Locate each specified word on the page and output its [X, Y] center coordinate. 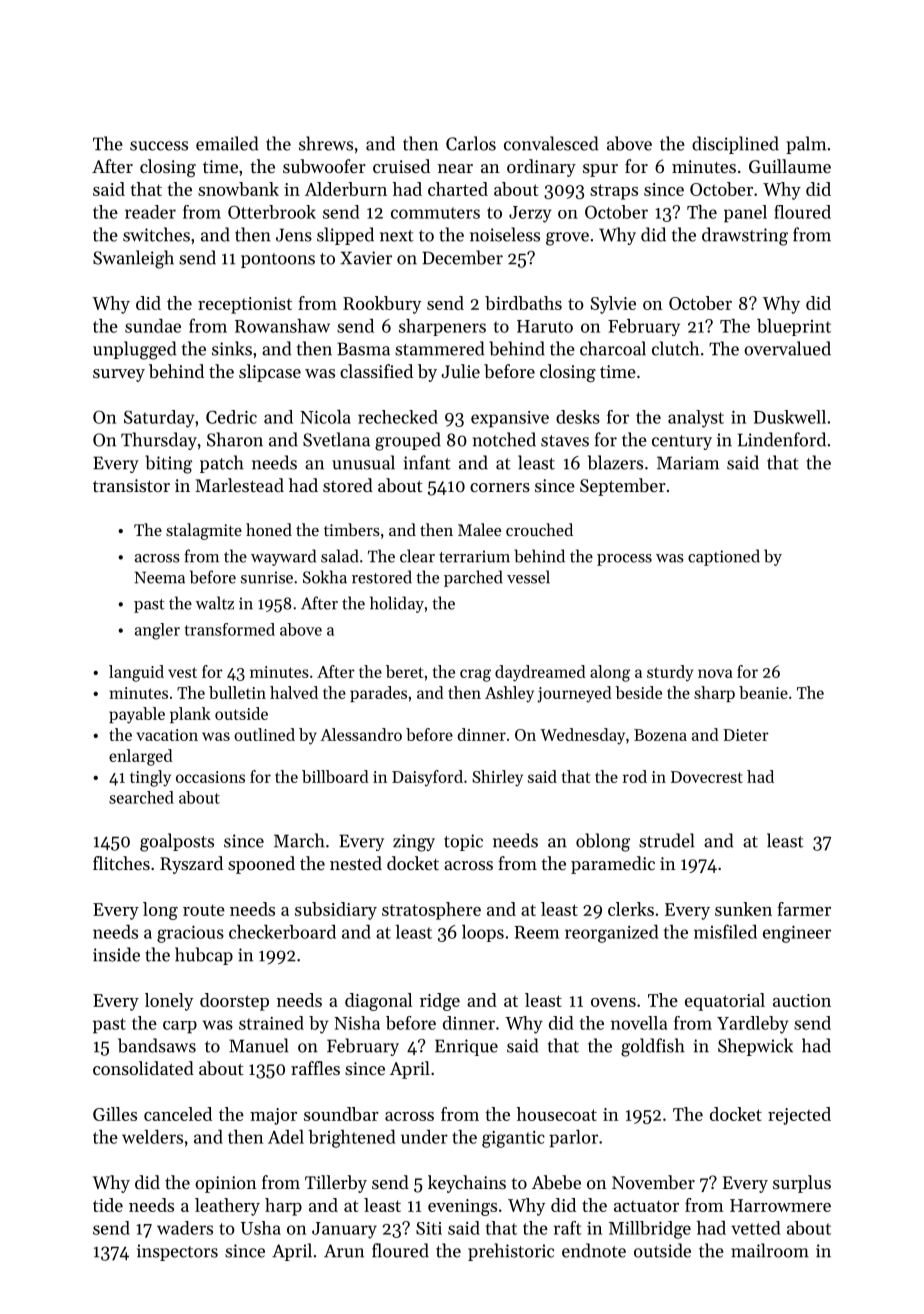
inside [116, 954]
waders [185, 1228]
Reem [537, 932]
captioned [724, 557]
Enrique [466, 1047]
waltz [215, 603]
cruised [401, 166]
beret [404, 671]
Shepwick [755, 1047]
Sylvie [613, 305]
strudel [667, 840]
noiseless [505, 234]
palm [806, 145]
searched [141, 797]
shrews [326, 143]
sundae [153, 326]
